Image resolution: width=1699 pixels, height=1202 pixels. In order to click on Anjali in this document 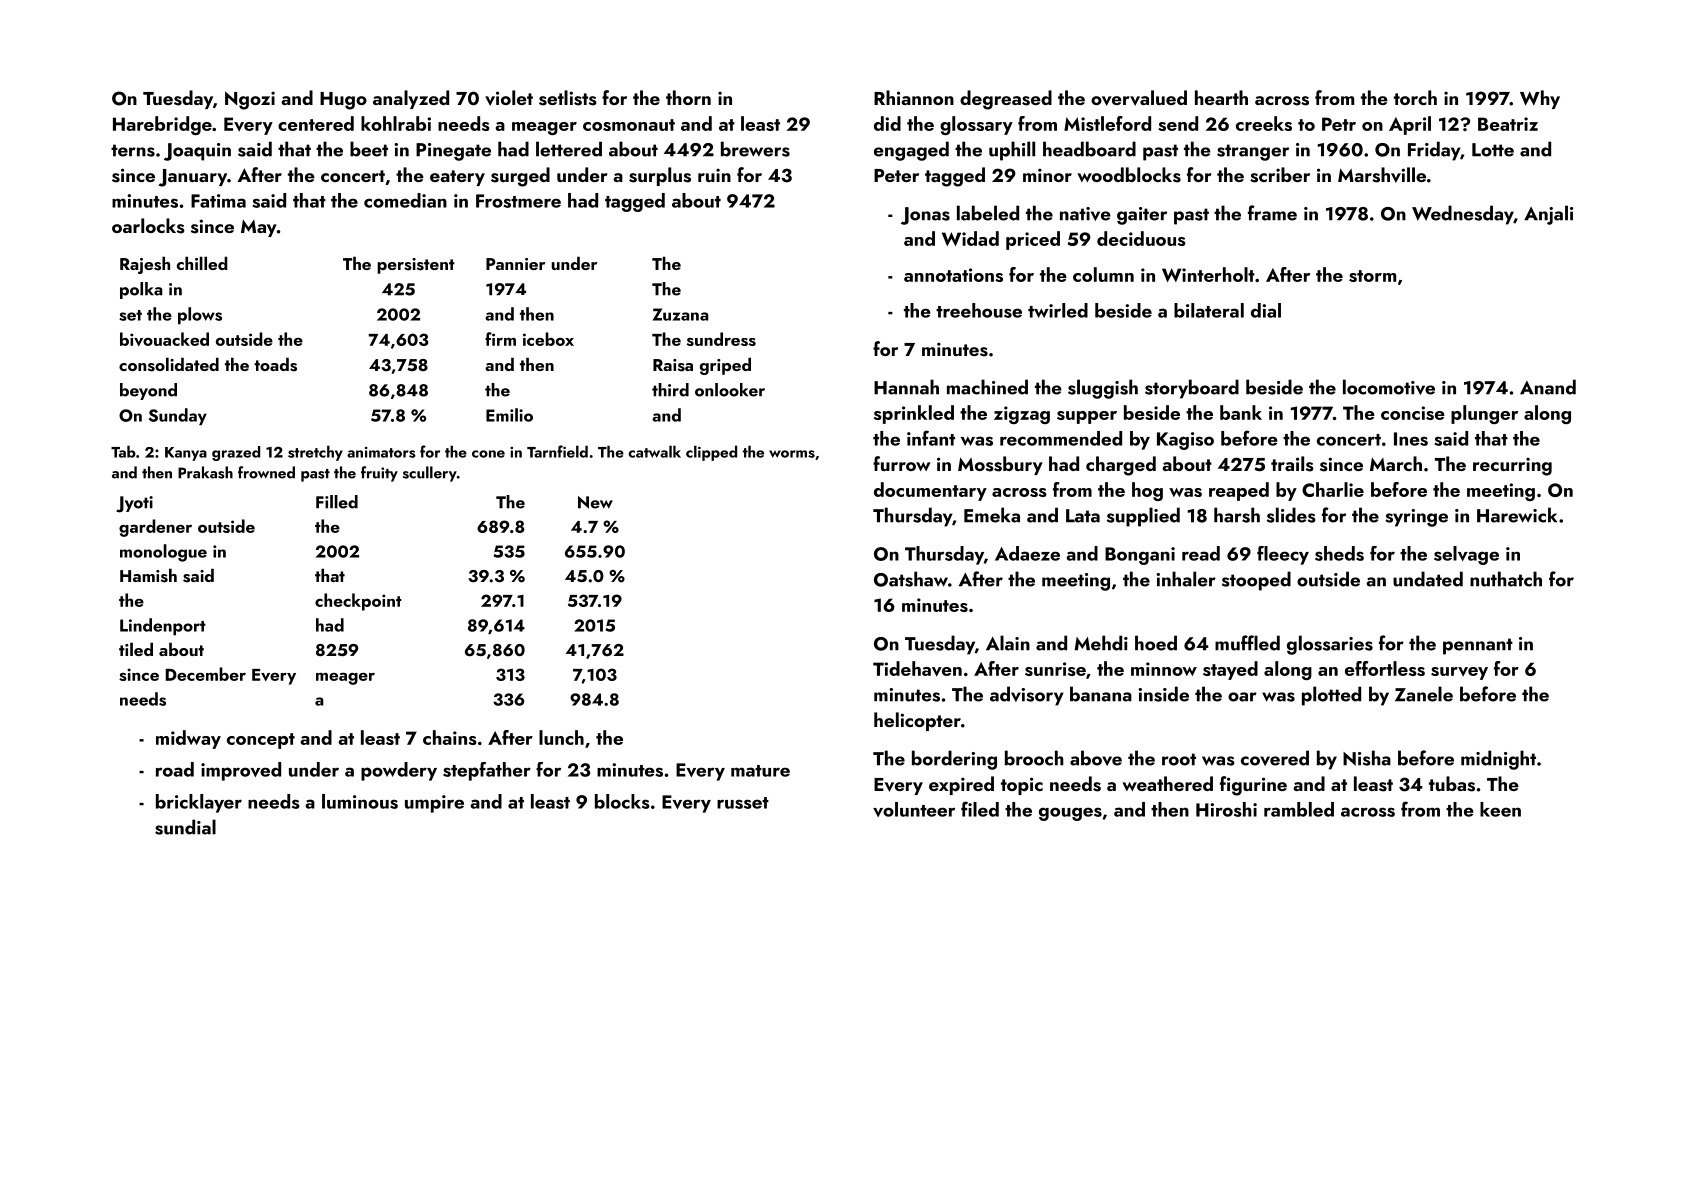, I will do `click(1548, 215)`.
